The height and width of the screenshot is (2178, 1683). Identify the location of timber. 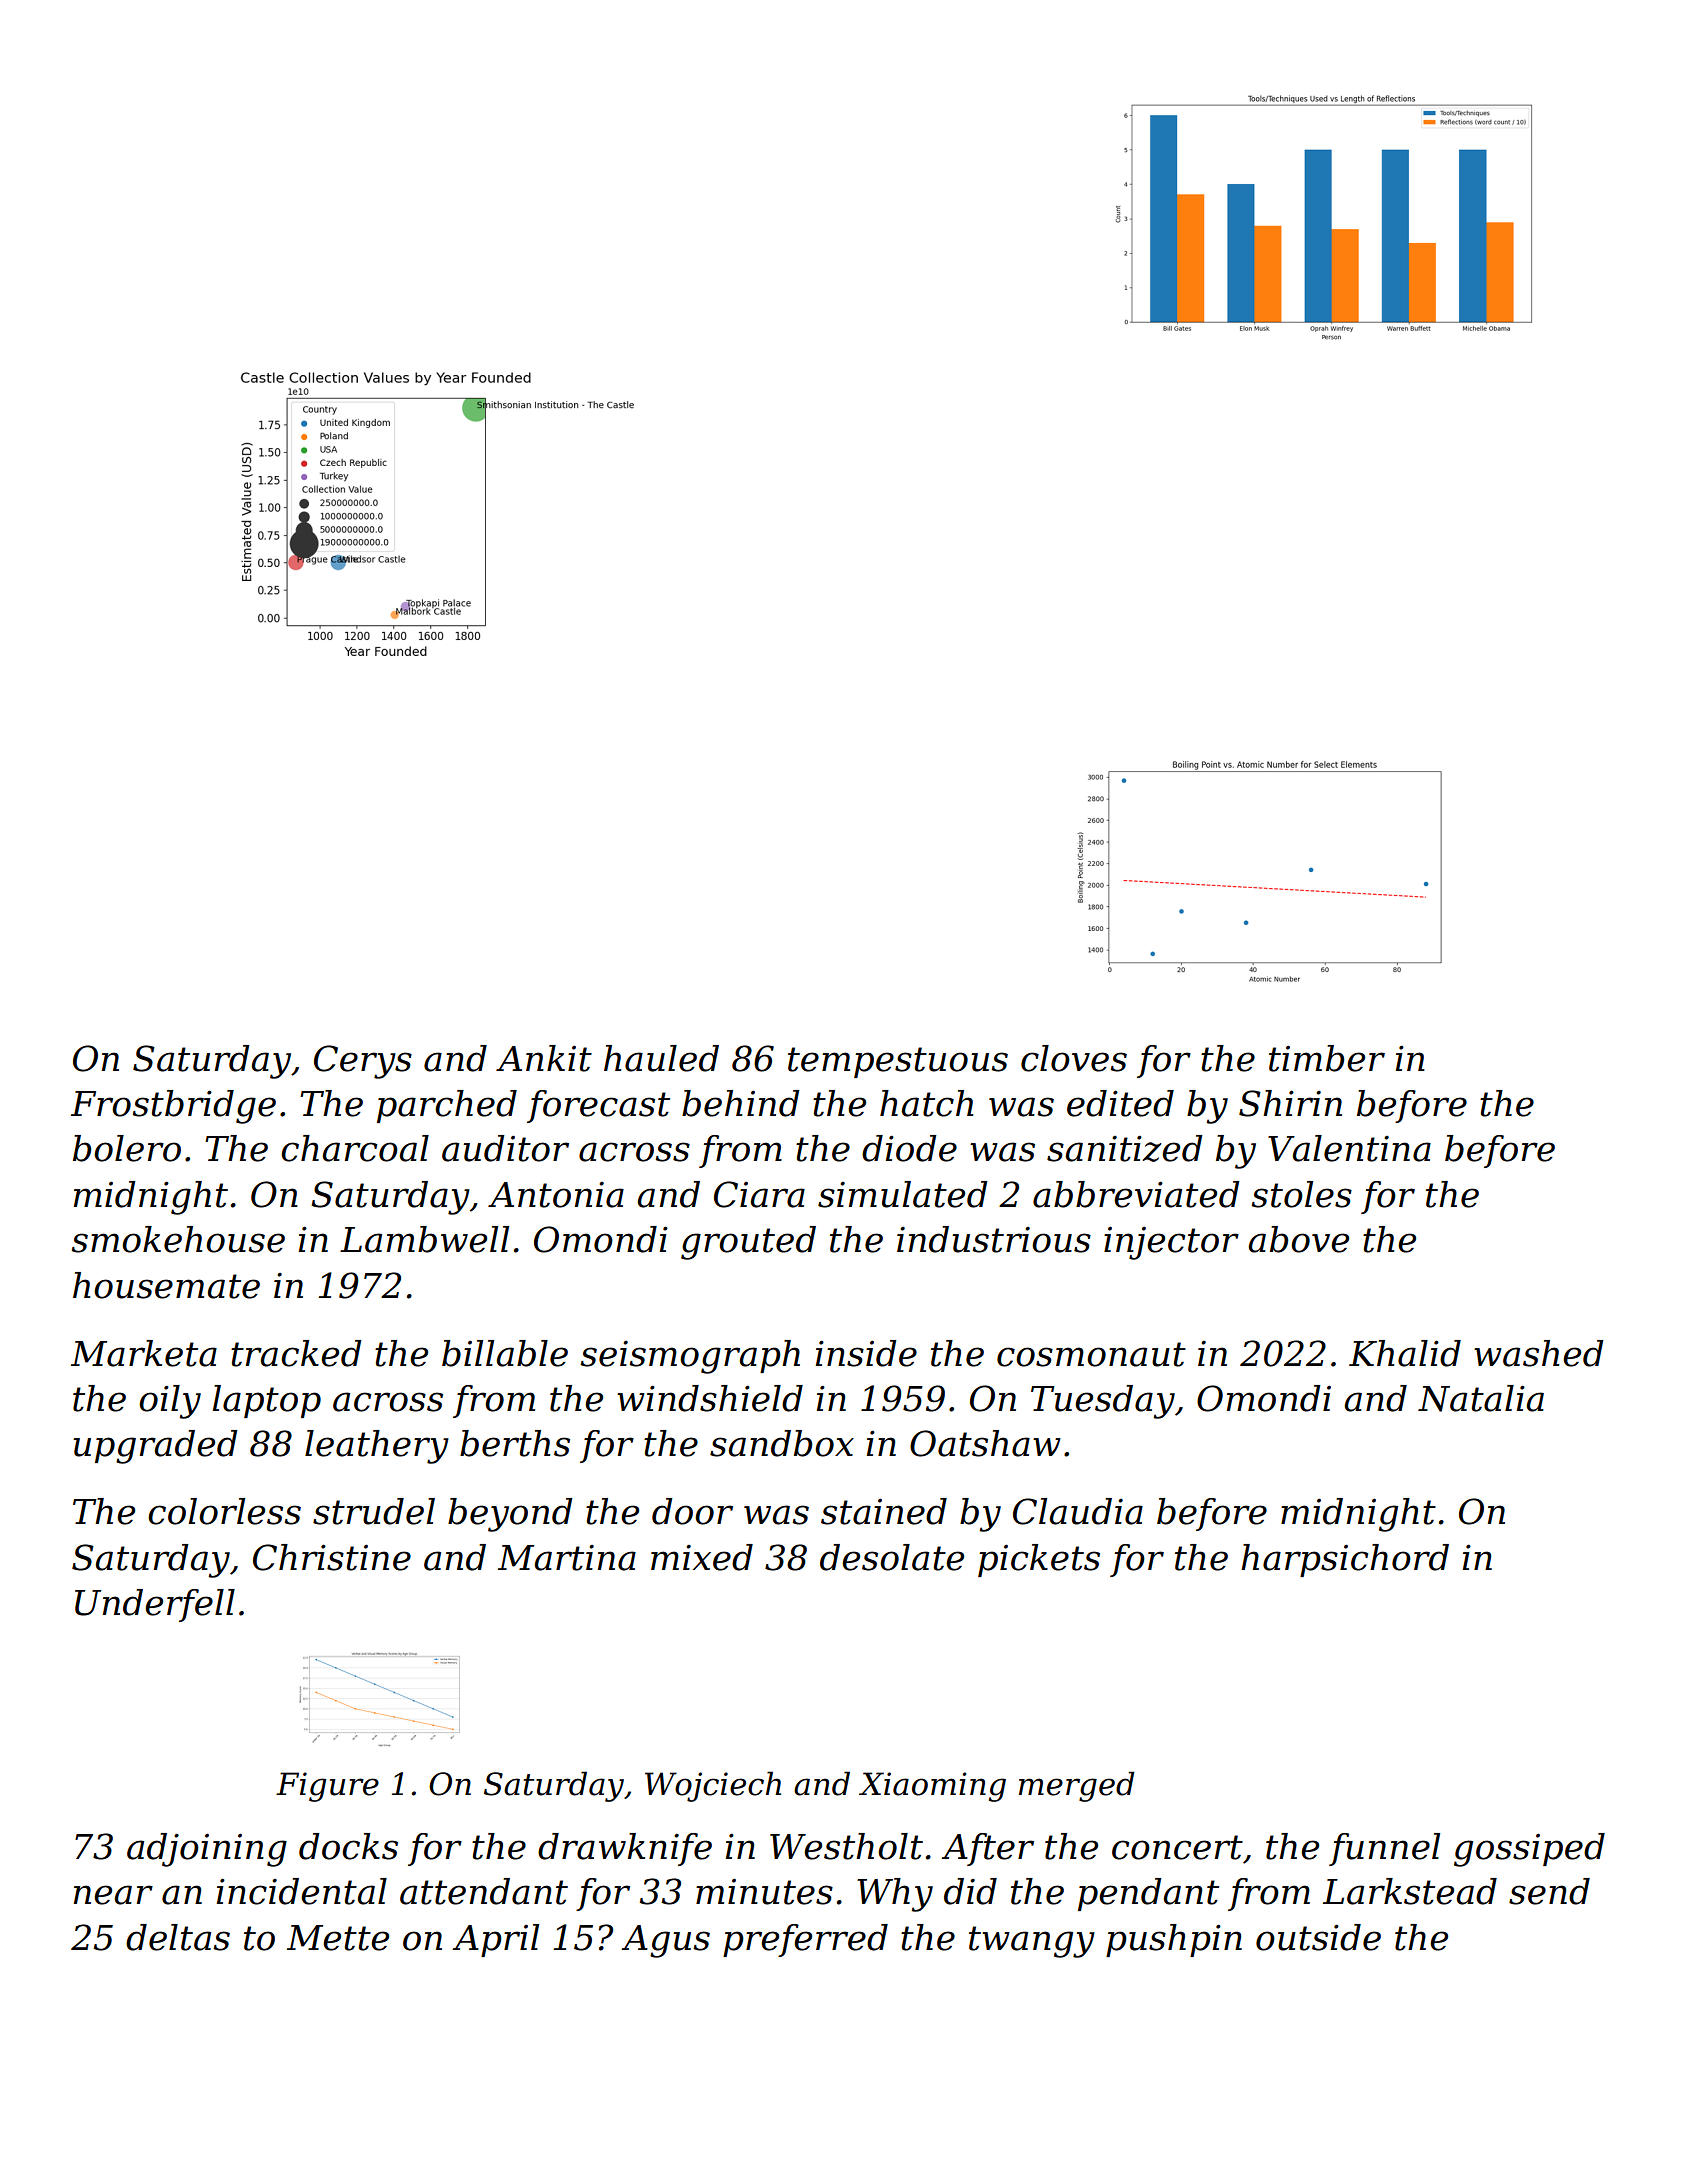
(1327, 1058).
